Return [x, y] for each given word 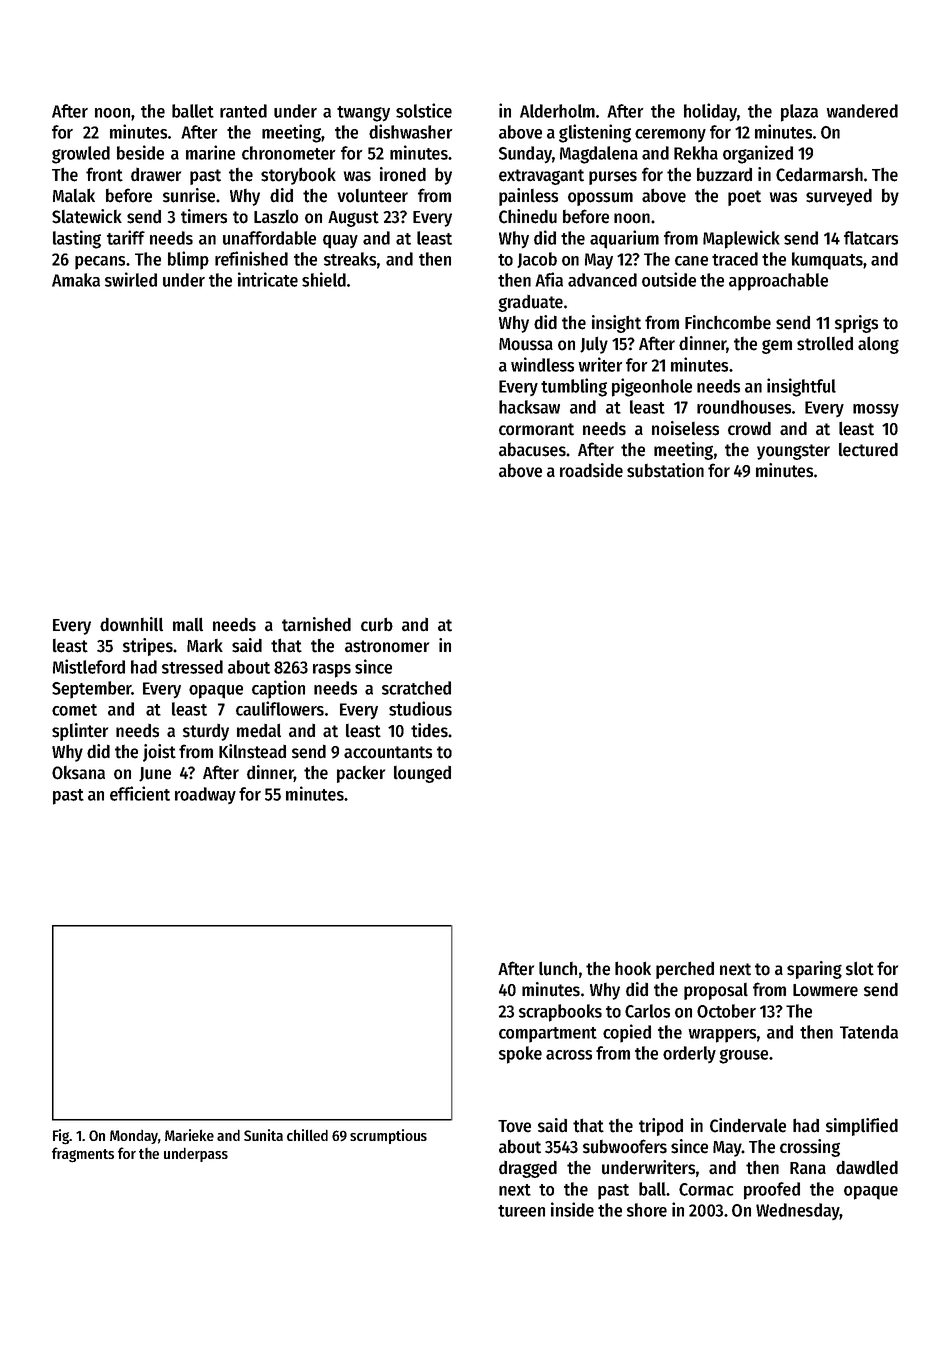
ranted [243, 111]
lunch [558, 968]
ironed [403, 174]
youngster [793, 452]
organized [758, 154]
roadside [591, 470]
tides [430, 730]
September [92, 690]
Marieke [189, 1135]
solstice [424, 110]
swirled [131, 279]
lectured [868, 449]
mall [188, 624]
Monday [134, 1137]
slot [860, 968]
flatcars [871, 238]
